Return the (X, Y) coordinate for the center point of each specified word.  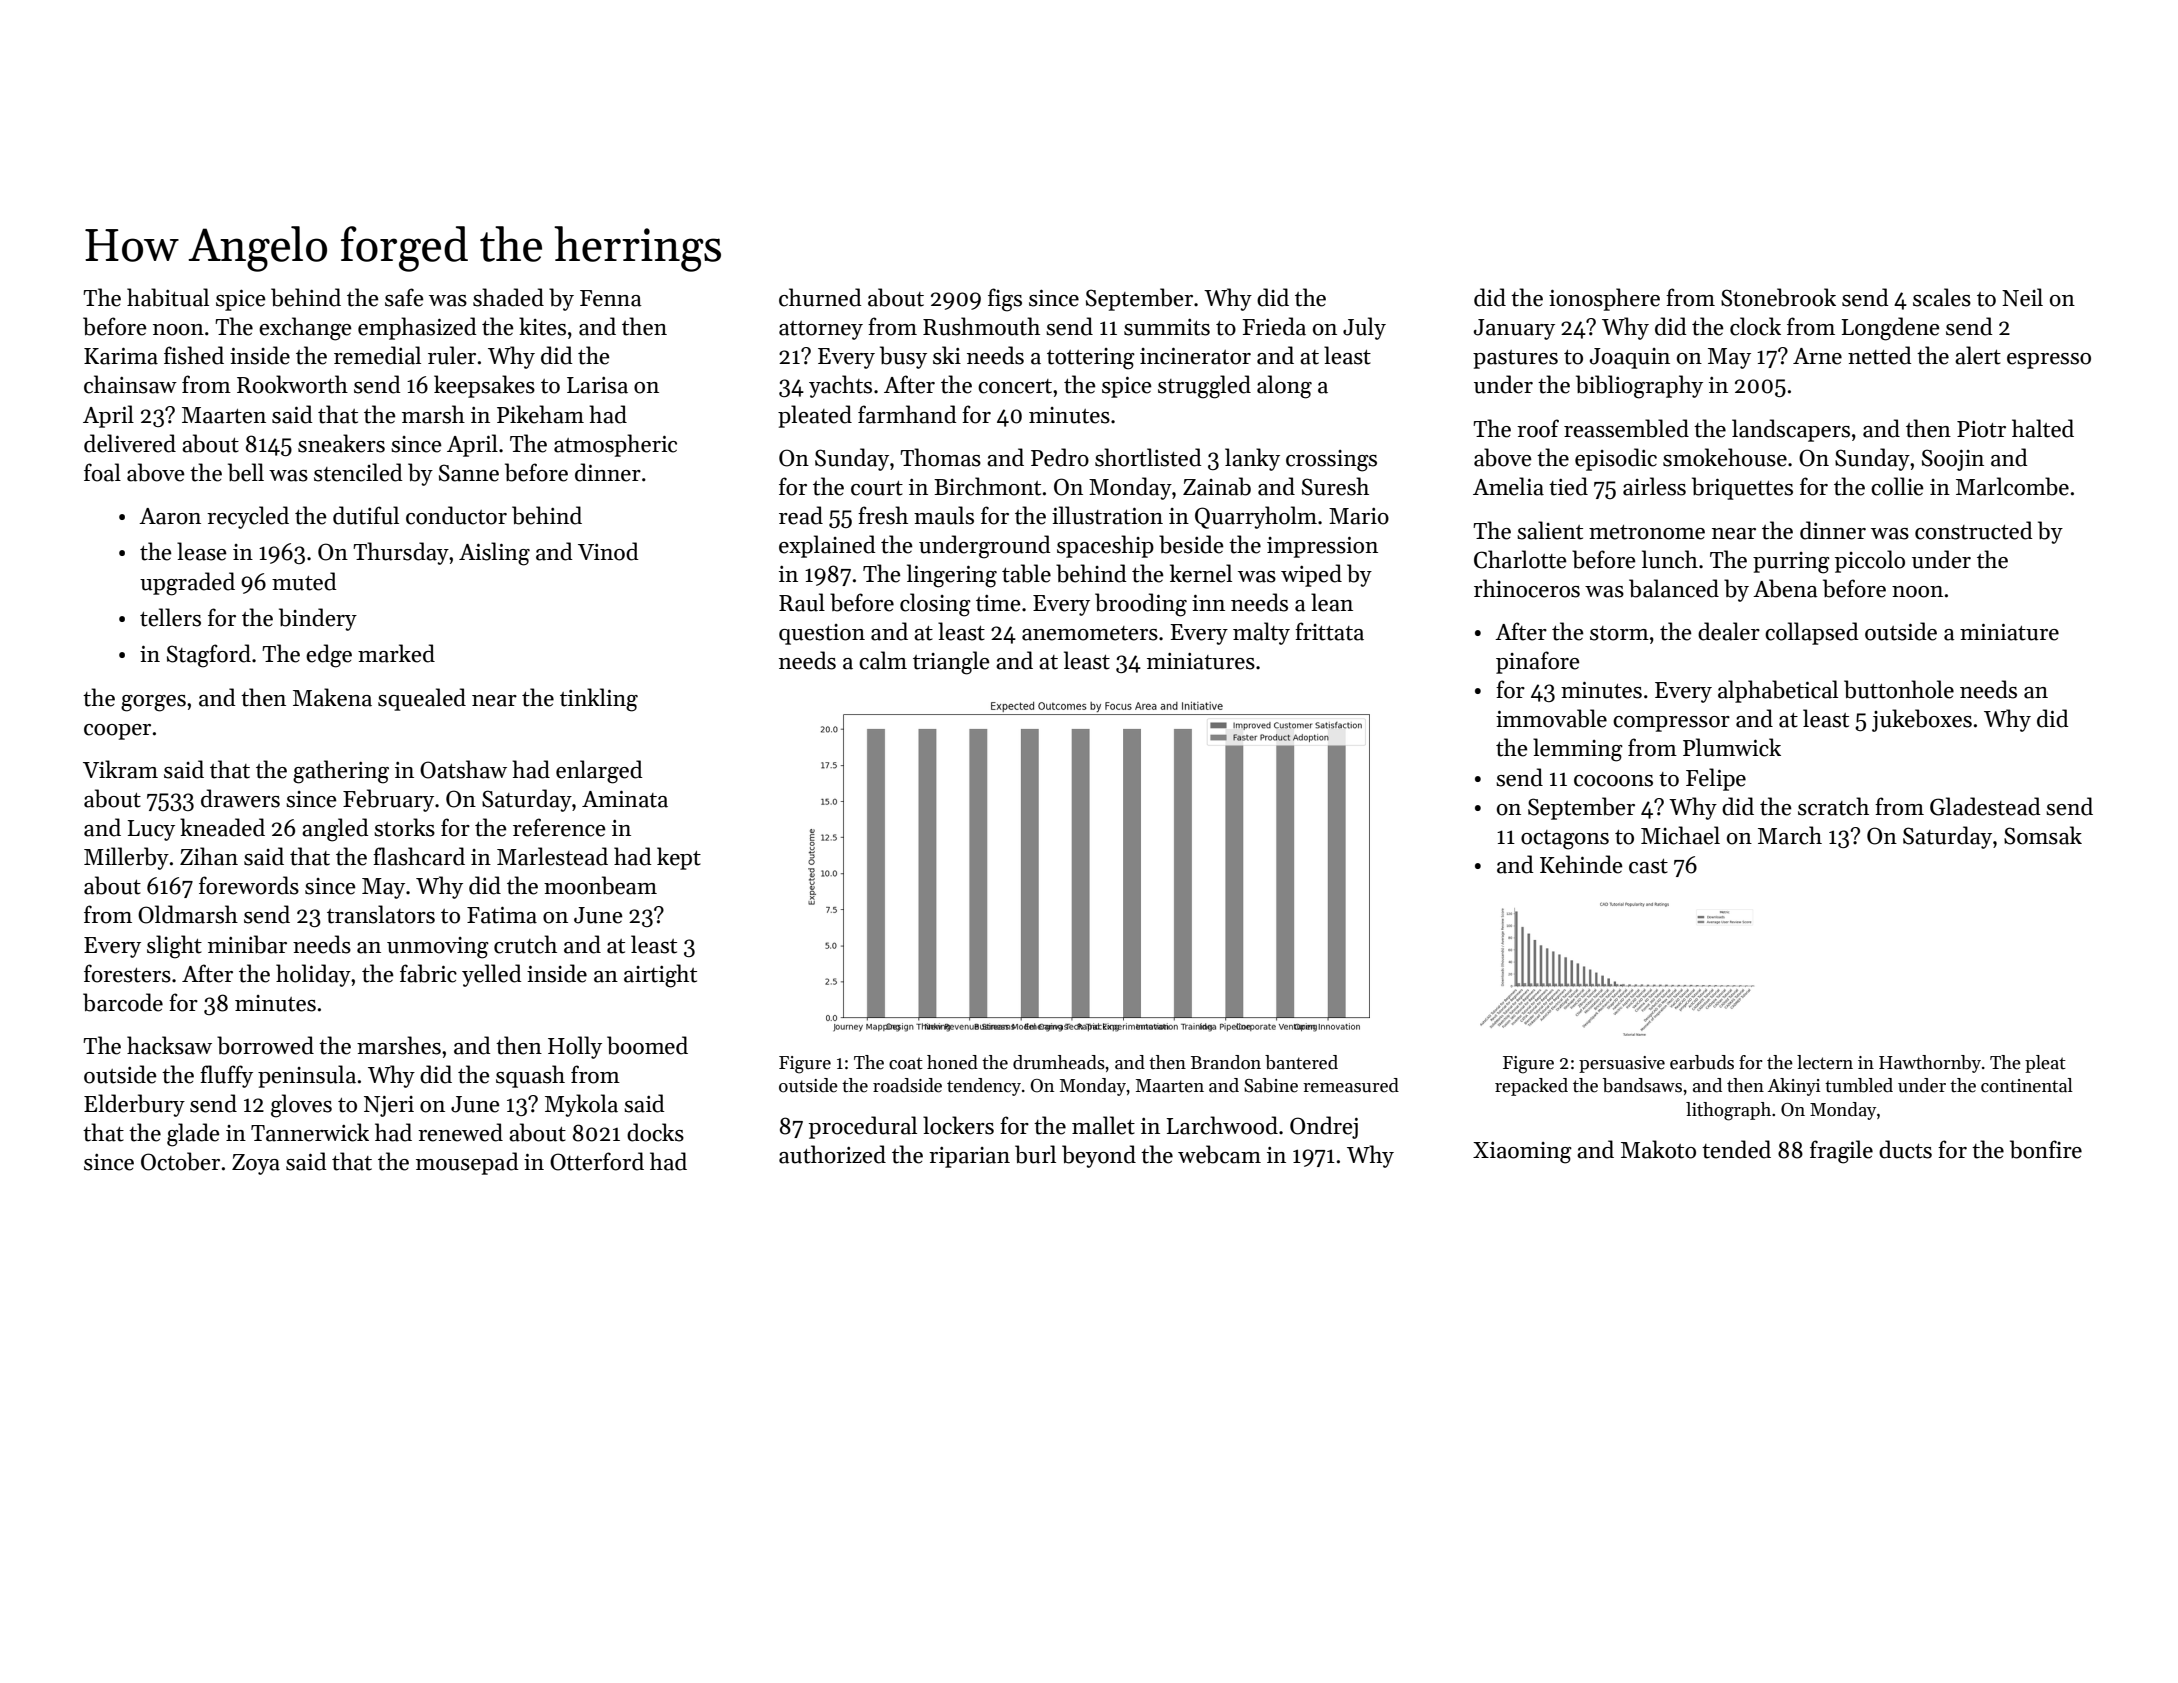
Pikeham (540, 414)
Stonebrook (1778, 297)
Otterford (597, 1161)
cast (1648, 866)
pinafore (1538, 662)
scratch (1833, 806)
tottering (1091, 359)
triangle (951, 663)
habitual (168, 297)
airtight (660, 976)
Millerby (126, 858)
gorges (153, 703)
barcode (123, 1002)
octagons (1565, 840)
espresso (2049, 361)
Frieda (1274, 326)
